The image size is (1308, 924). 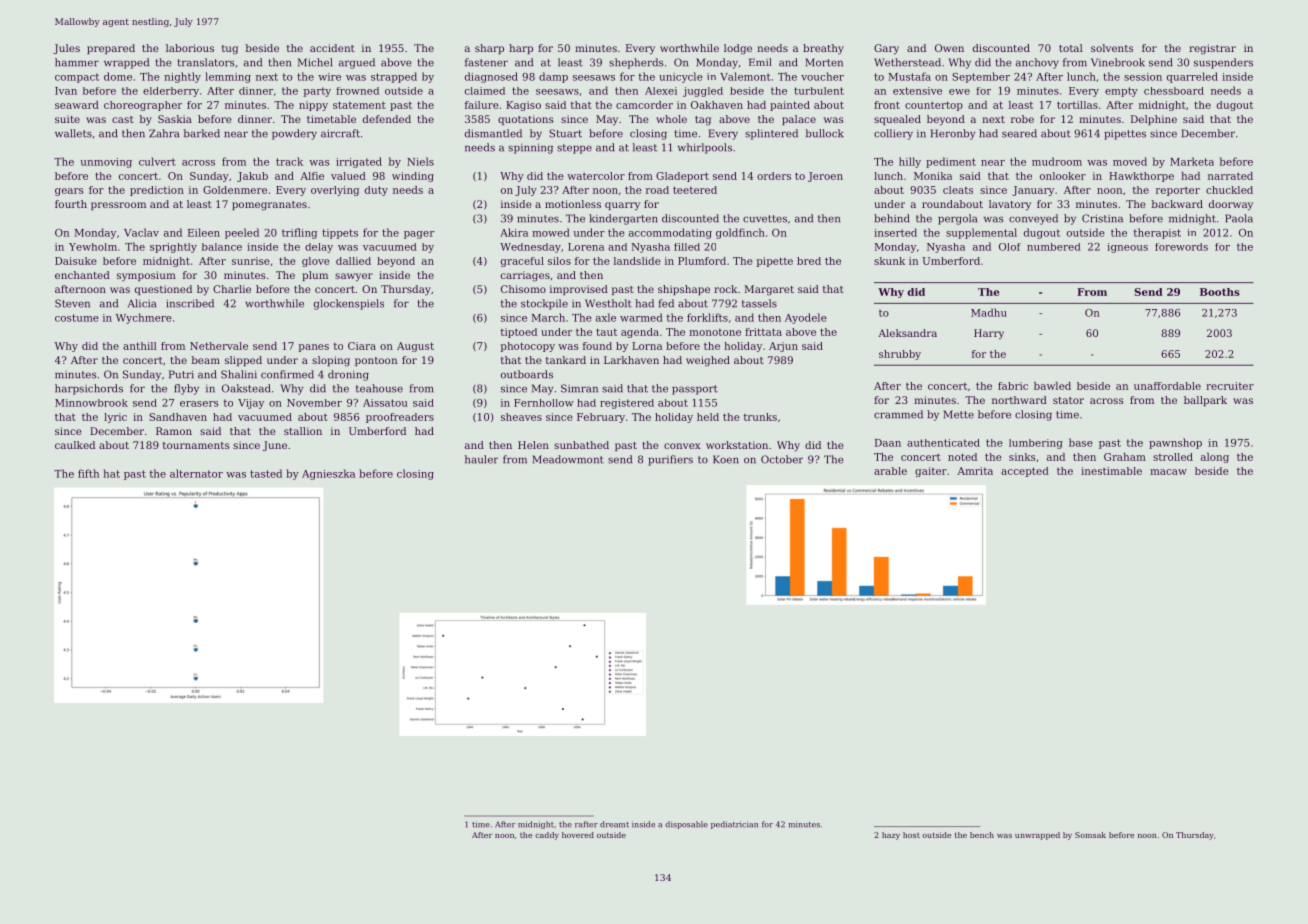 What do you see at coordinates (989, 312) in the screenshot?
I see `Madhu` at bounding box center [989, 312].
